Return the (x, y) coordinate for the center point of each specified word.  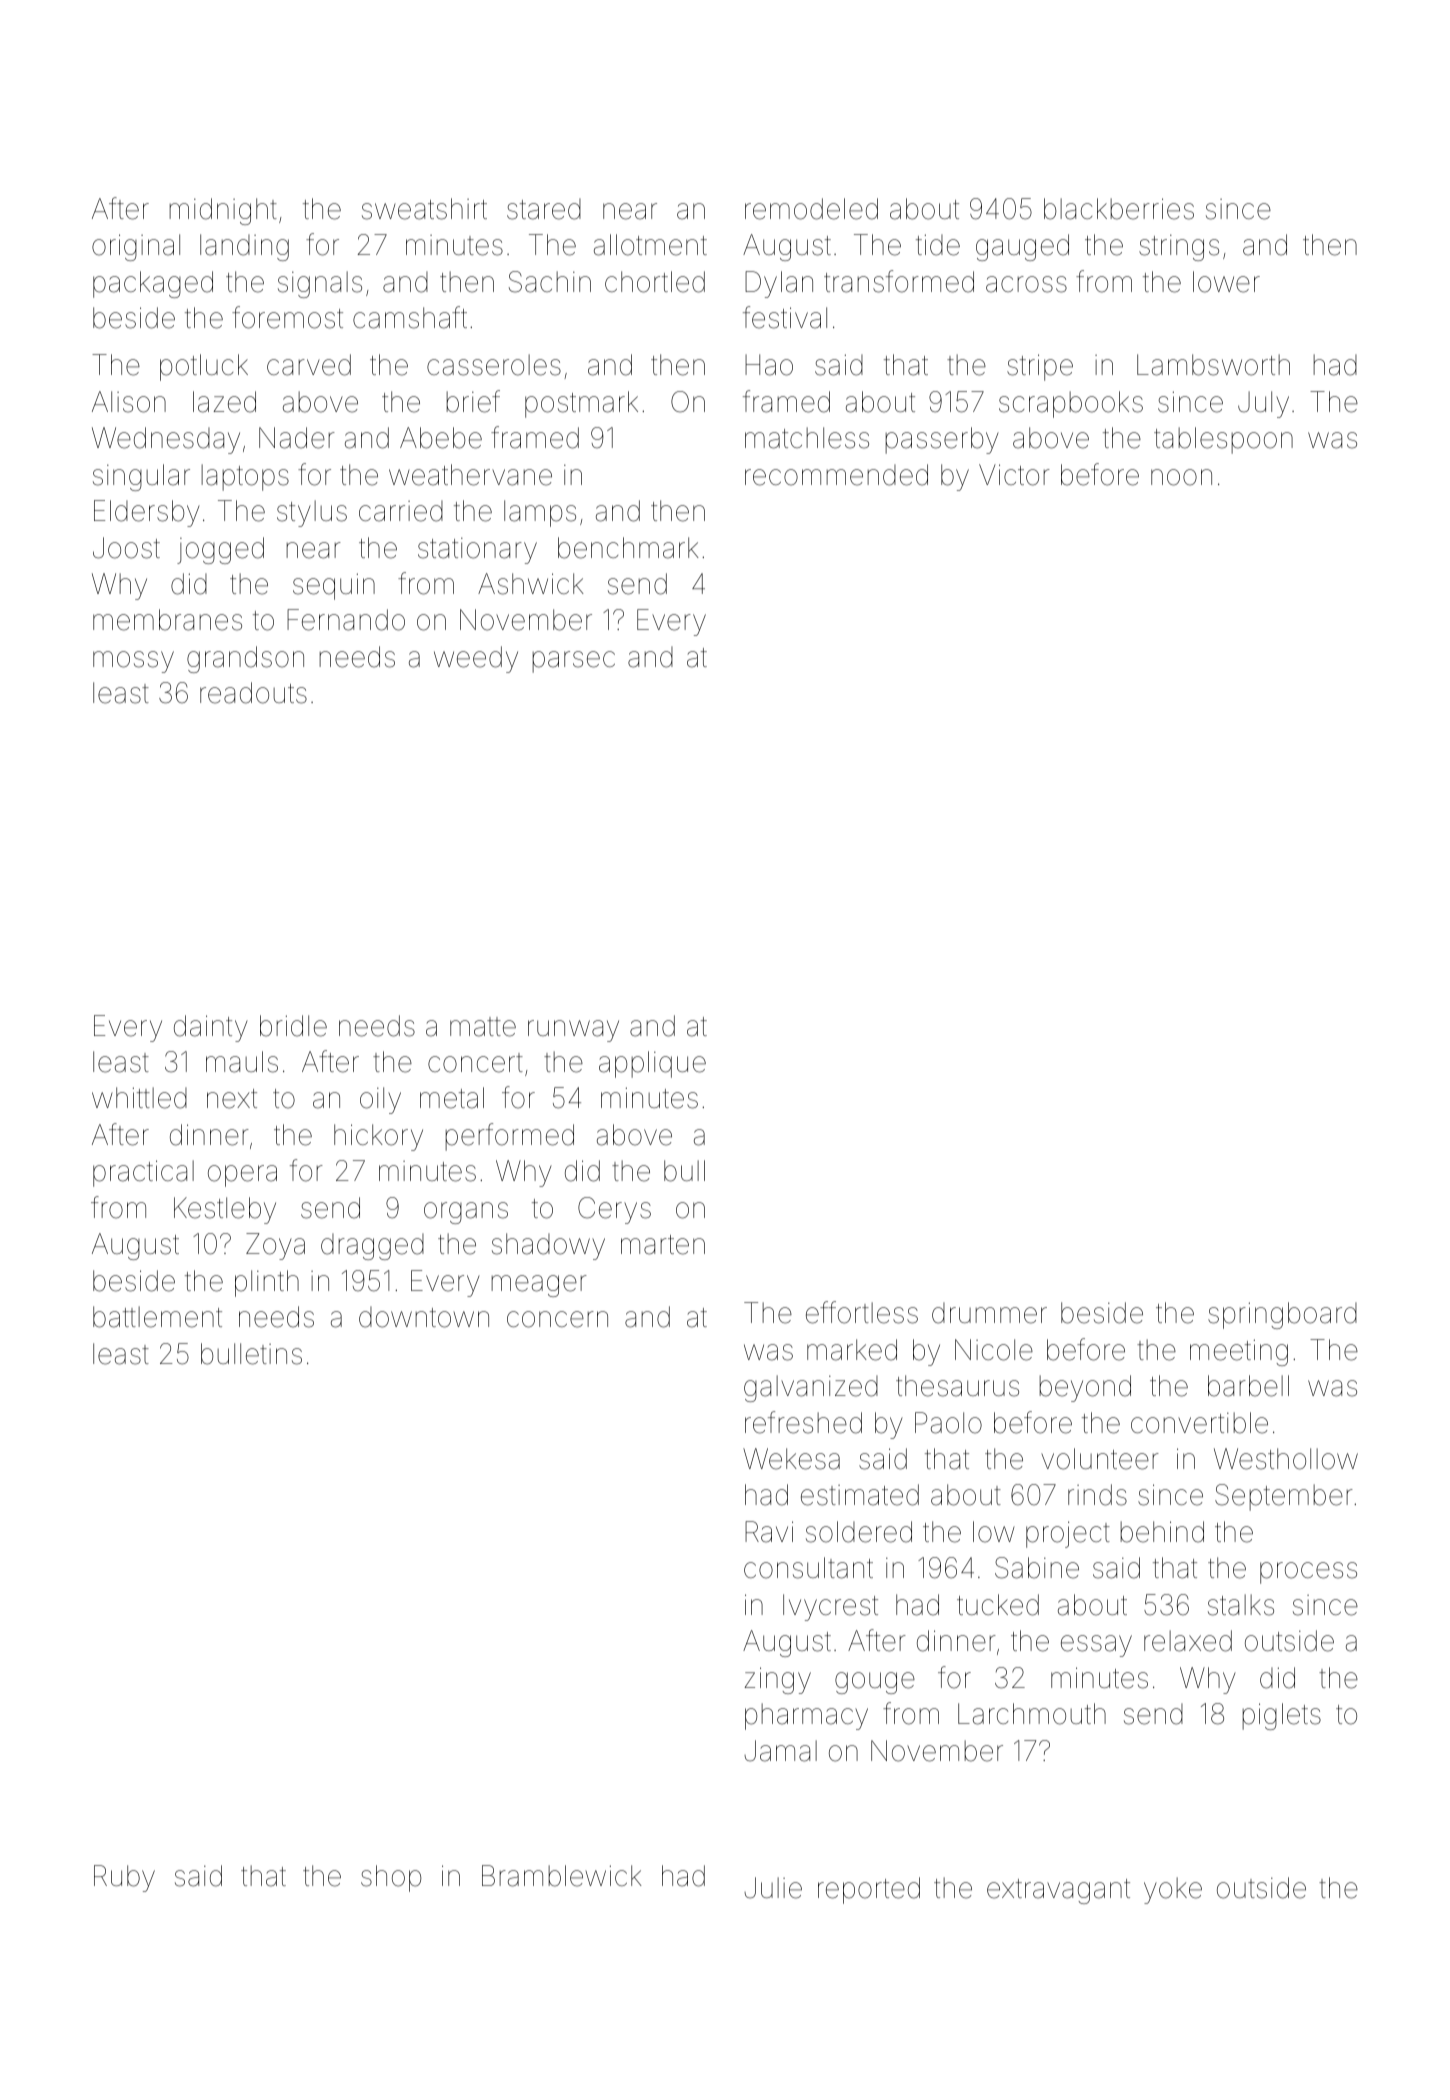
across (1026, 284)
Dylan (779, 284)
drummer (989, 1313)
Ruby (124, 1878)
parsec (573, 662)
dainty (211, 1028)
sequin (334, 586)
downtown (424, 1317)
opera (242, 1176)
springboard (1282, 1315)
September (1284, 1497)
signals (320, 284)
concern (557, 1319)
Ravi (769, 1532)
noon (1181, 477)
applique (652, 1064)
